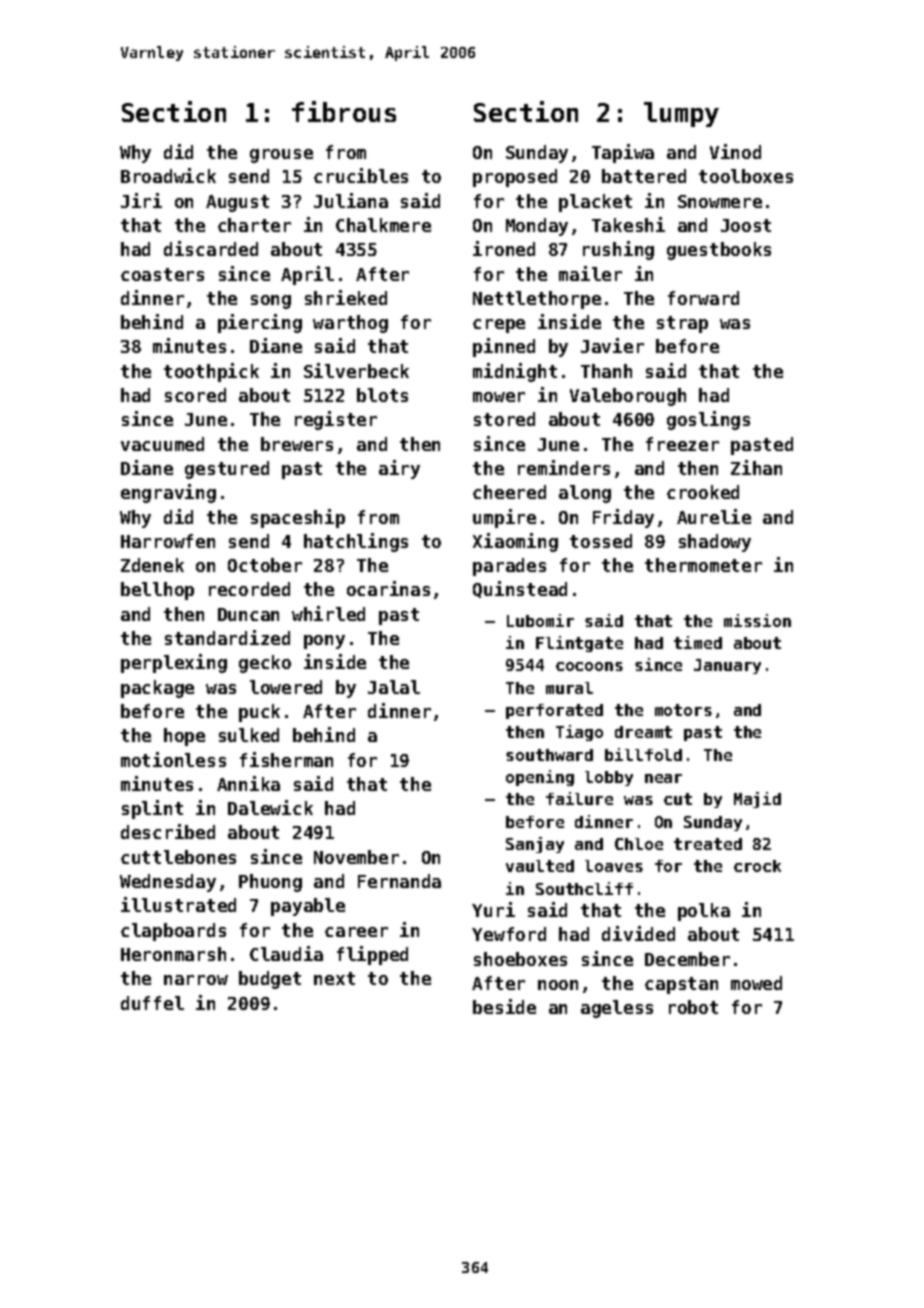  I want to click on duffel, so click(152, 1003).
